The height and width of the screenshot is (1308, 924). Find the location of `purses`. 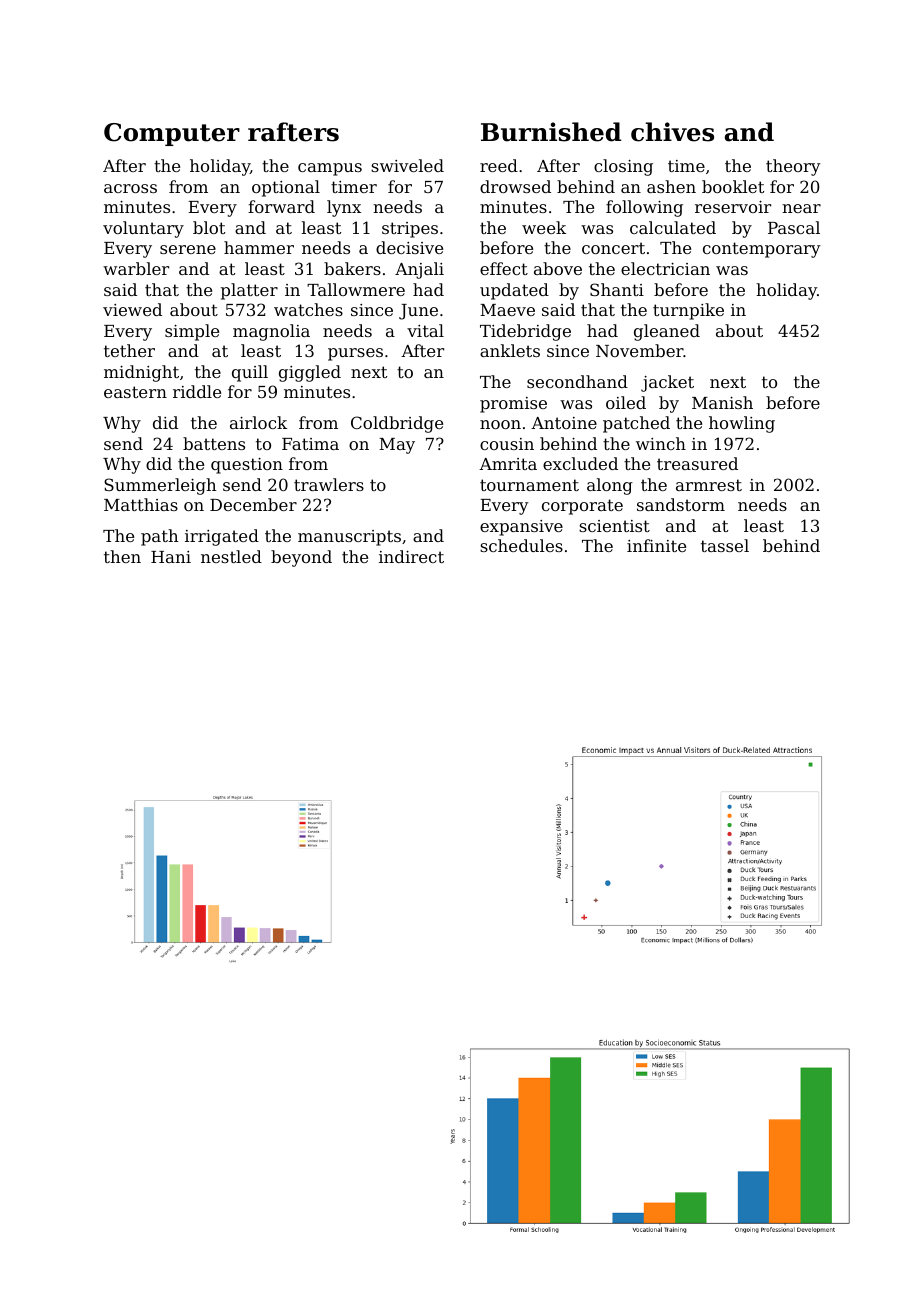

purses is located at coordinates (355, 354).
